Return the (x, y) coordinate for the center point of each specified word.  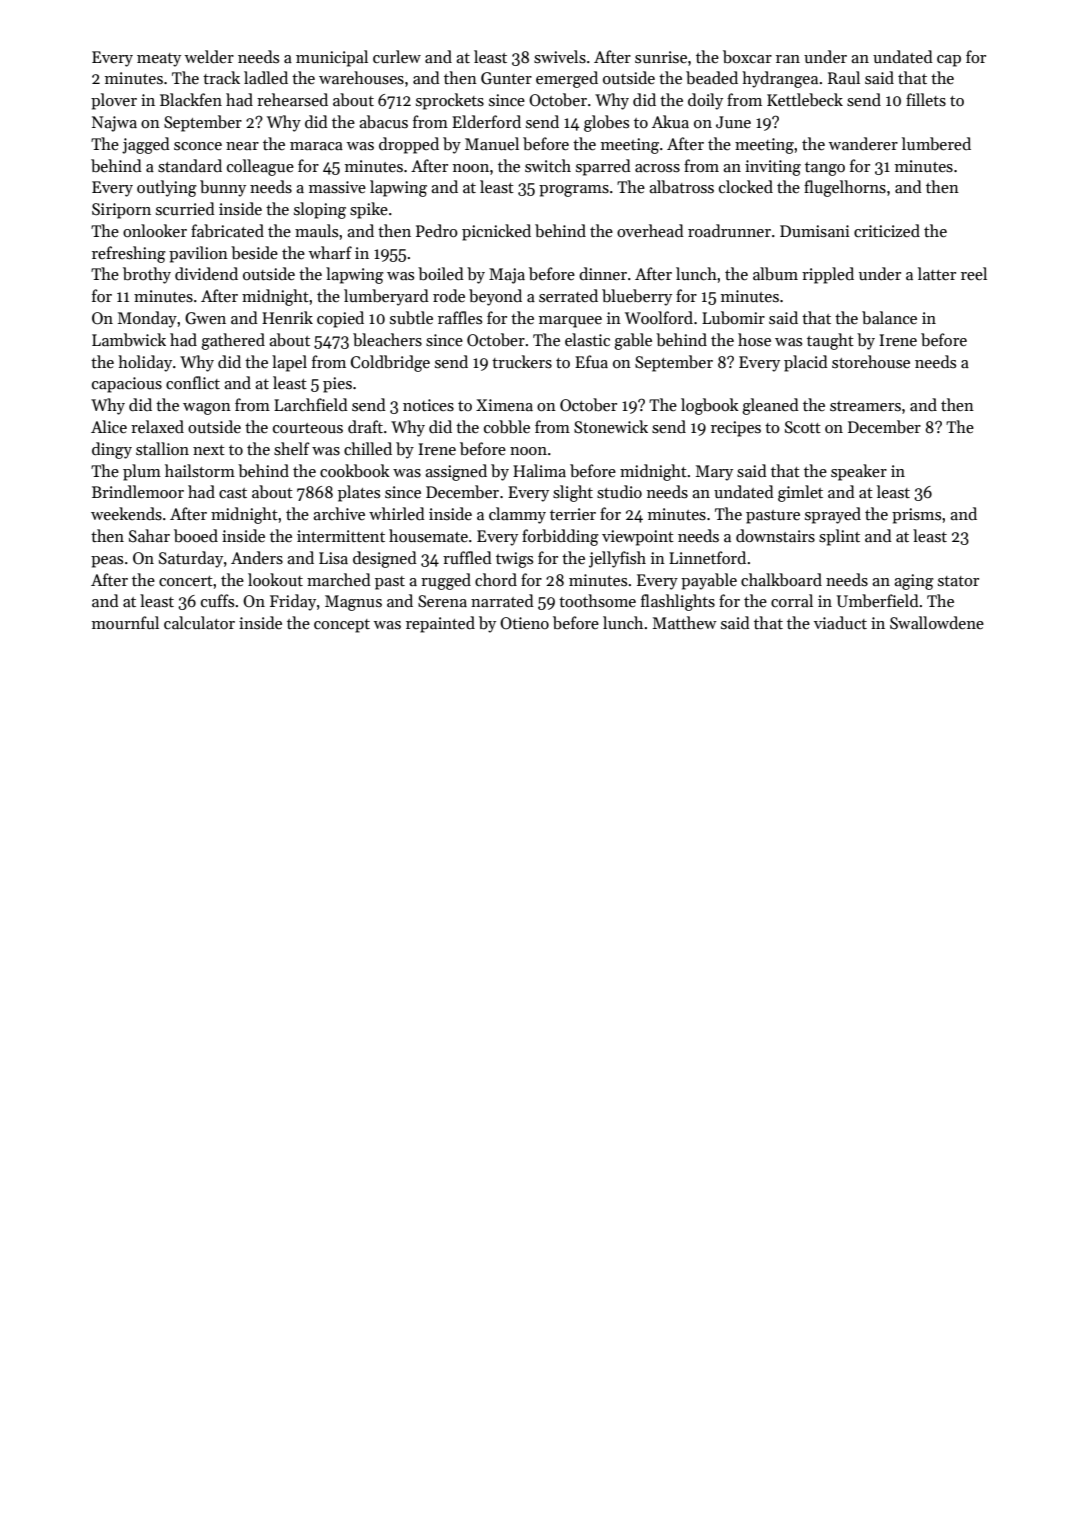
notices (428, 405)
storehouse (871, 361)
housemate (428, 536)
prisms (916, 516)
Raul (844, 77)
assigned (456, 472)
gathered (233, 341)
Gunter (506, 78)
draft (365, 426)
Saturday (191, 559)
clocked (746, 186)
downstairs (775, 536)
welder (209, 56)
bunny (223, 188)
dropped (409, 145)
